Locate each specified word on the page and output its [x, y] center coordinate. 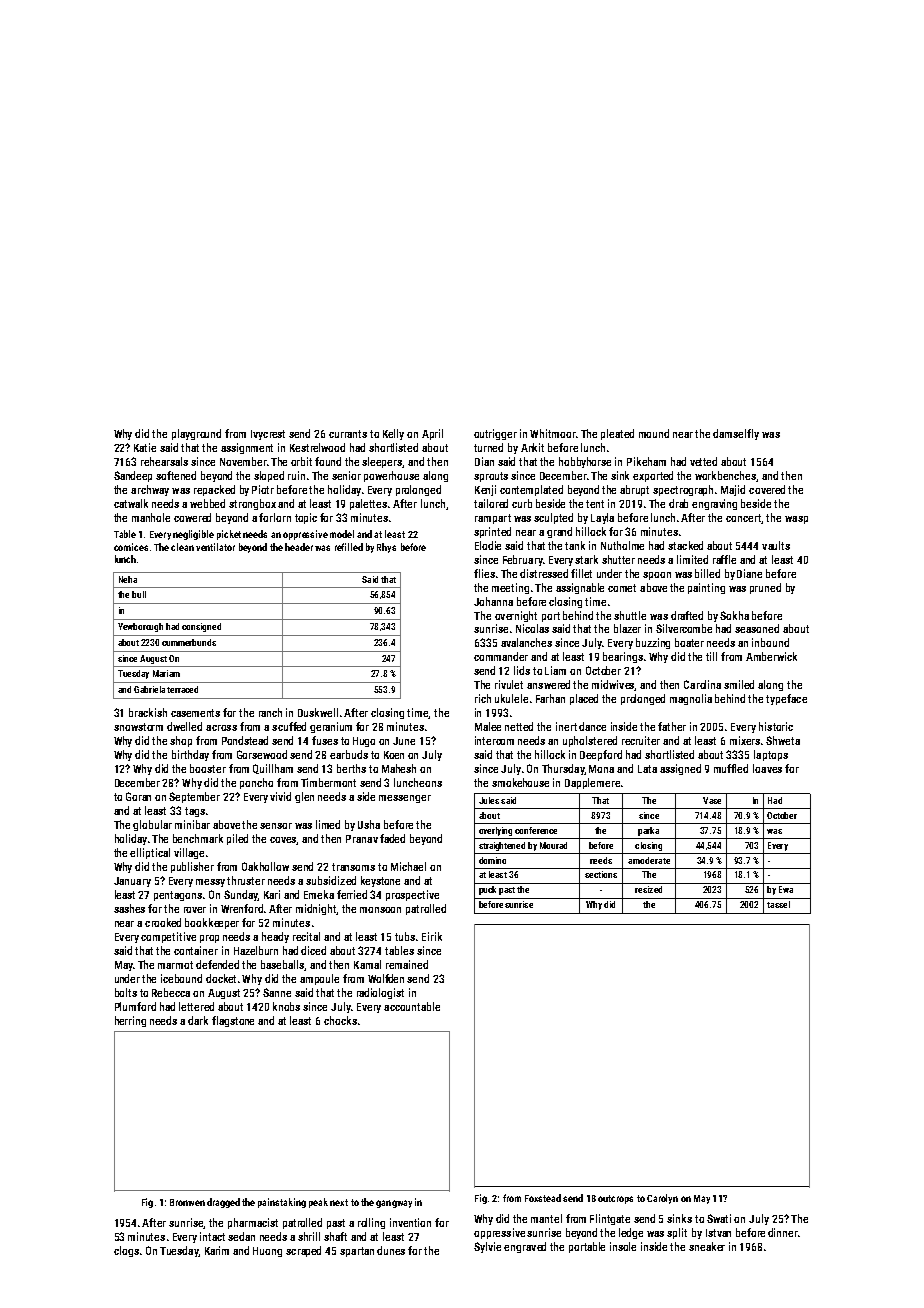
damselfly [736, 434]
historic [776, 726]
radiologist [380, 993]
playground [196, 434]
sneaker [707, 1246]
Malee [488, 726]
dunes [391, 1250]
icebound [181, 978]
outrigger [495, 434]
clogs [126, 1251]
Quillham [273, 769]
